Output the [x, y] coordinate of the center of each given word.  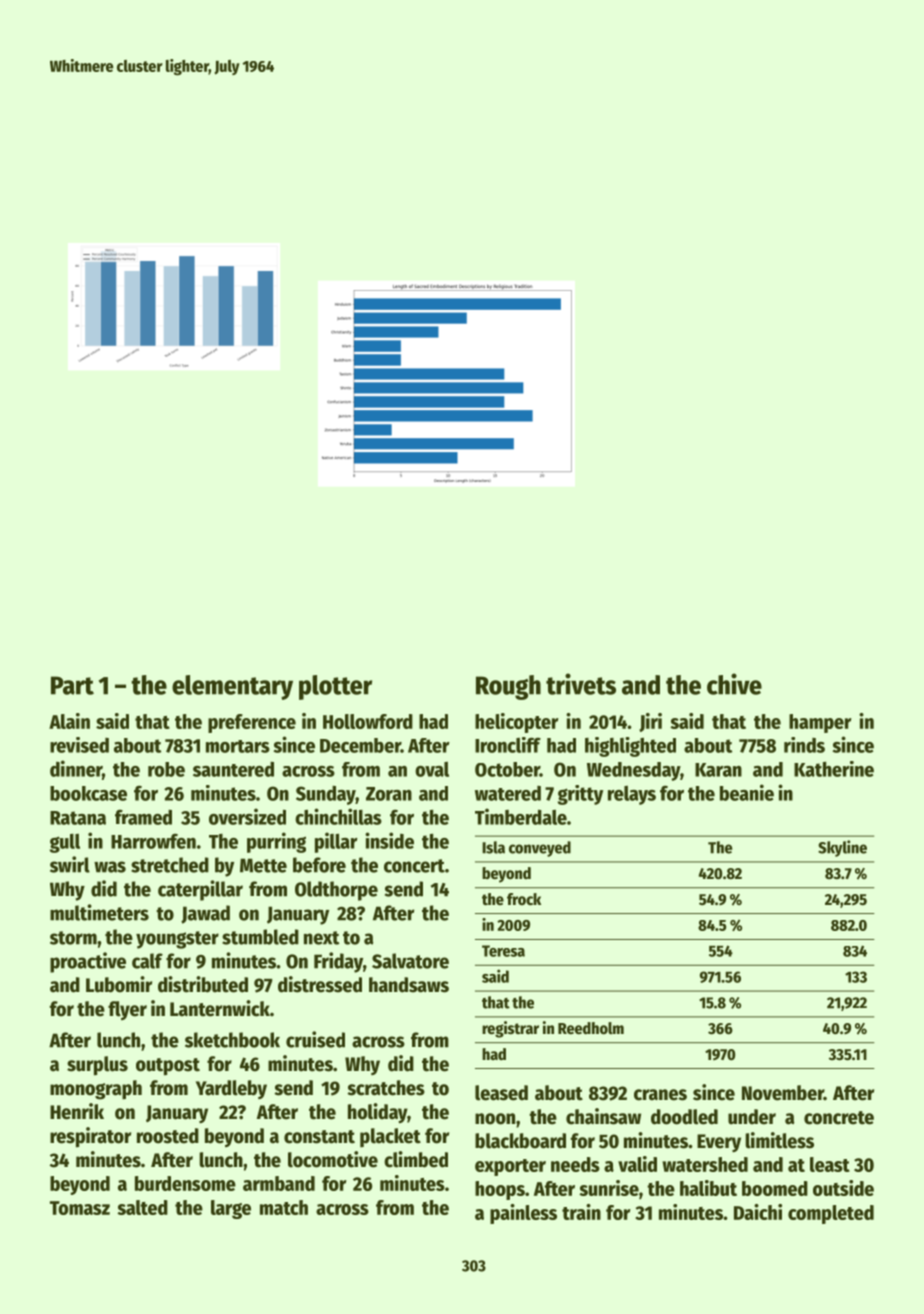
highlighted [630, 747]
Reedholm [591, 1028]
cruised [315, 1039]
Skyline [842, 848]
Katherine [834, 769]
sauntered [233, 769]
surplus [97, 1066]
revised [79, 745]
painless [523, 1214]
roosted [168, 1136]
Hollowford [368, 721]
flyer [127, 1011]
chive [734, 684]
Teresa [503, 951]
